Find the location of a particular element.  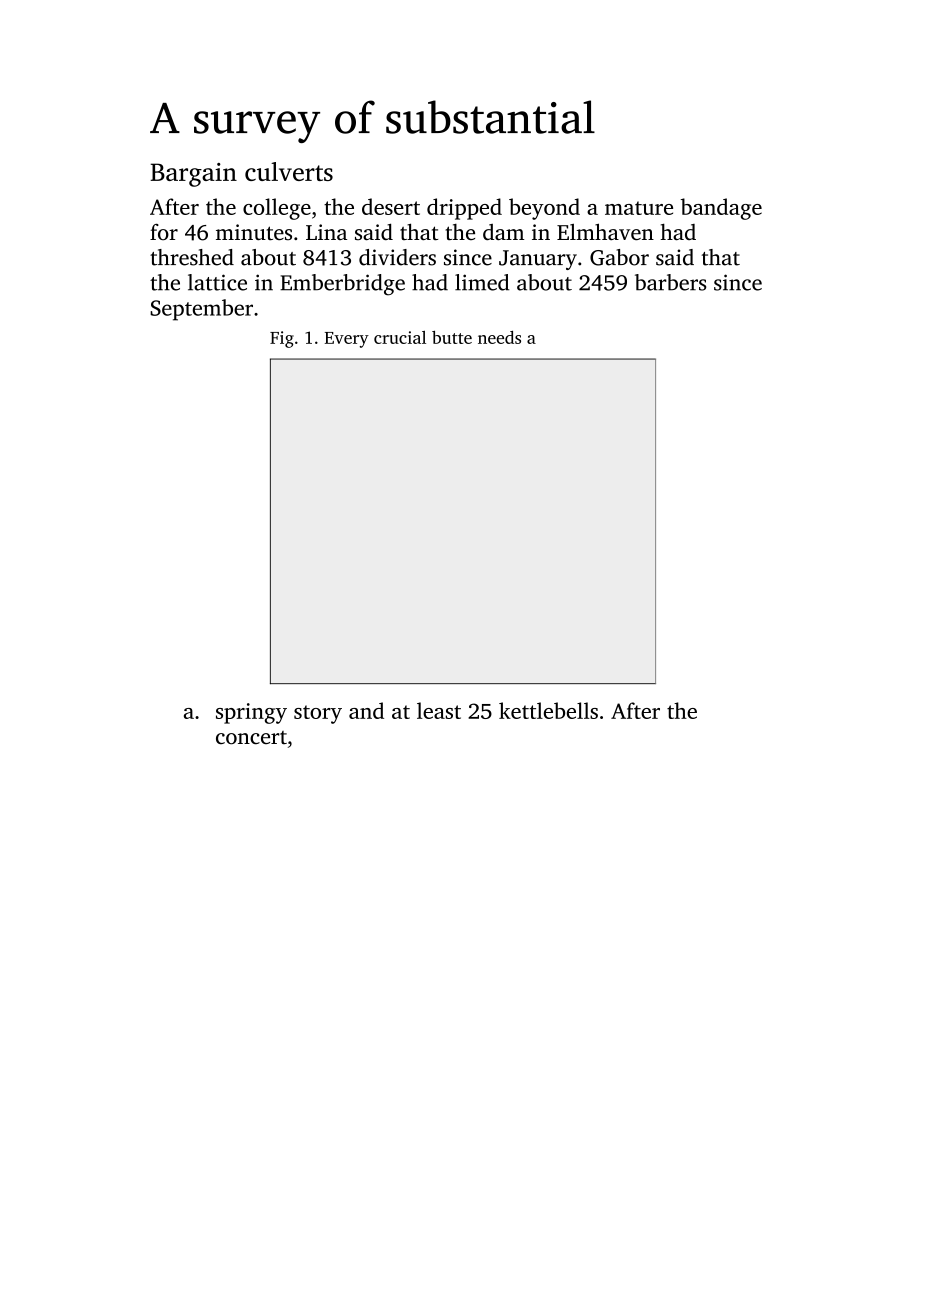

springy is located at coordinates (251, 713).
